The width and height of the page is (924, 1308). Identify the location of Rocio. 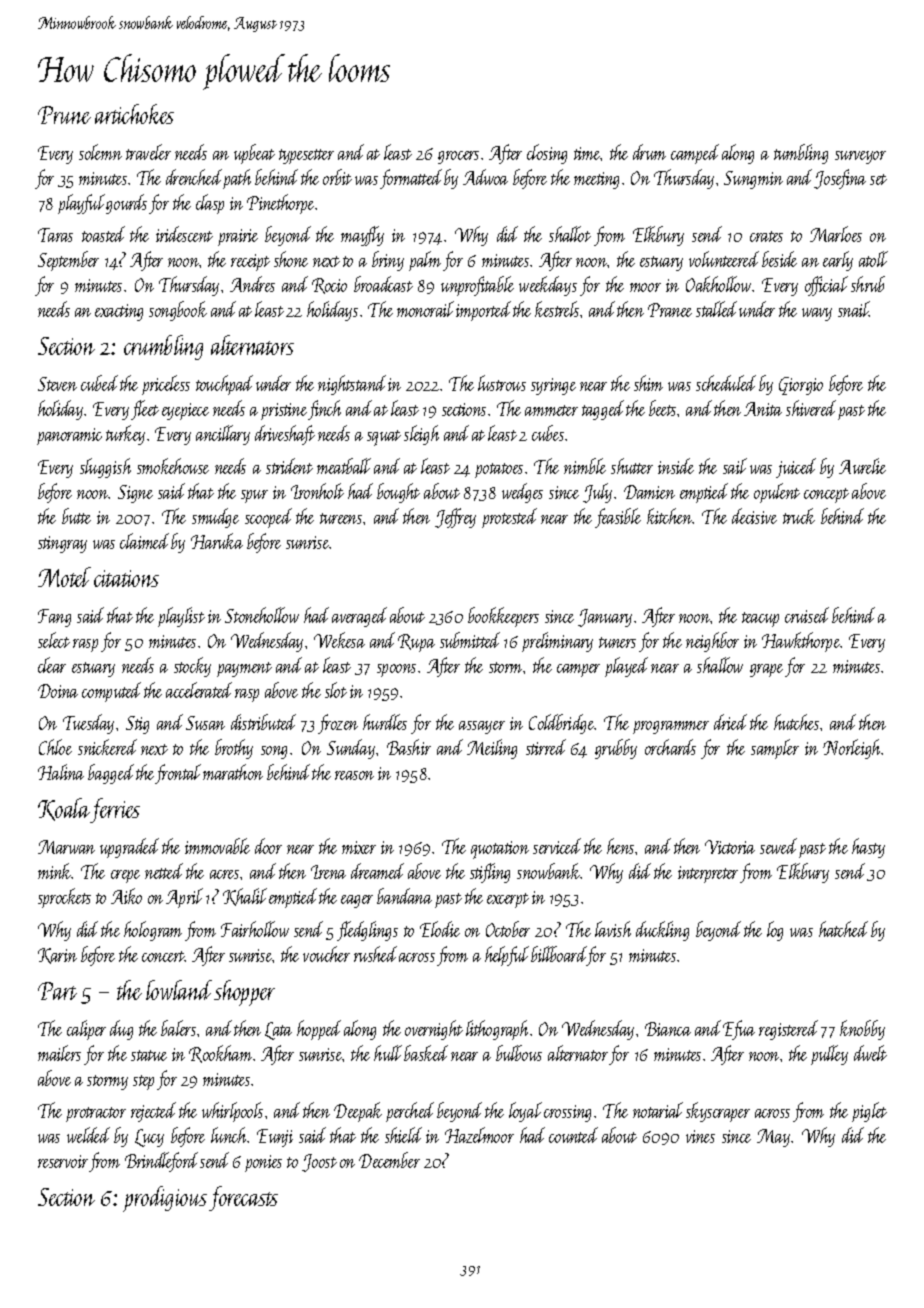
(329, 286).
